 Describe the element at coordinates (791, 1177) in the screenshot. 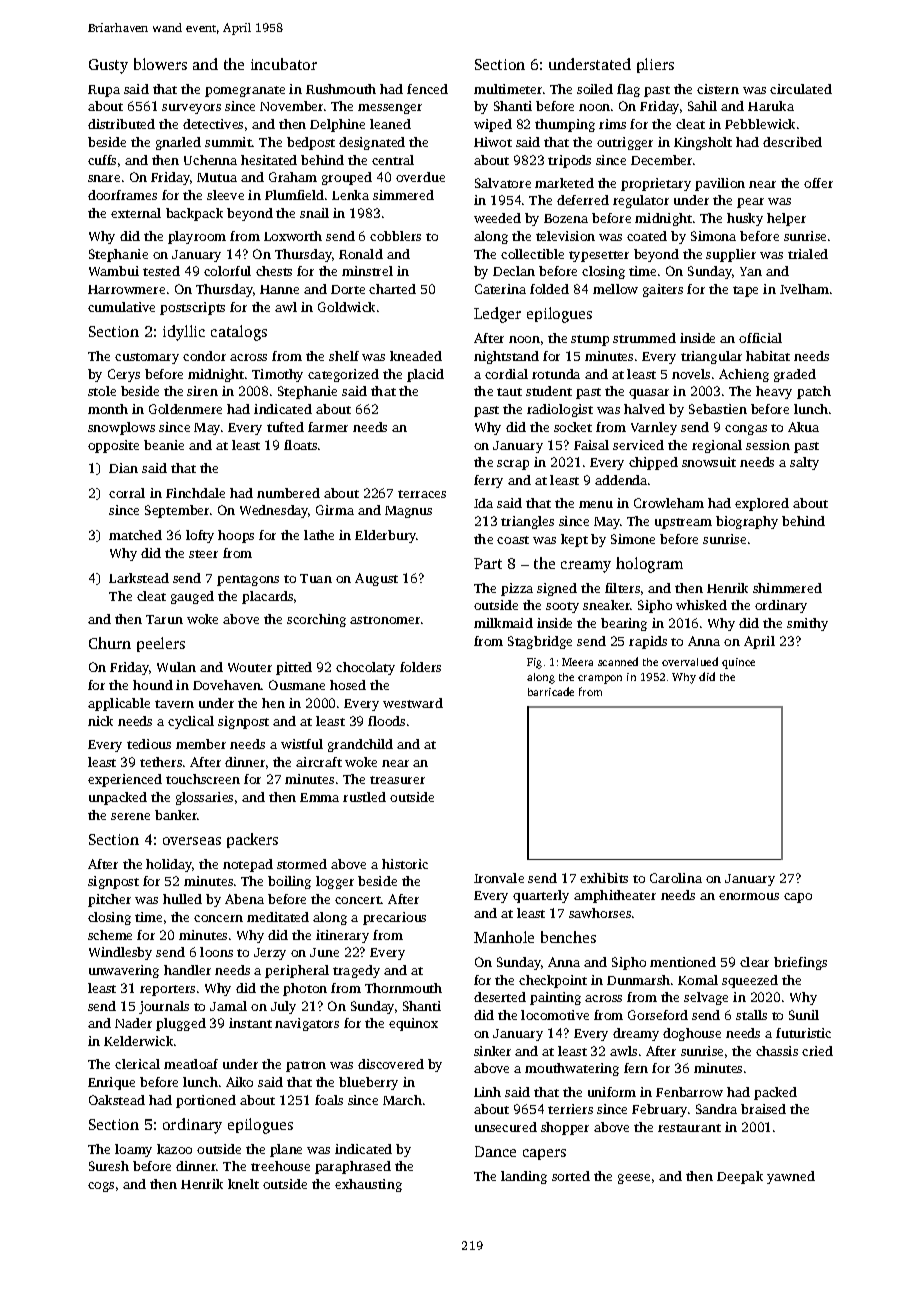

I see `yawned` at that location.
